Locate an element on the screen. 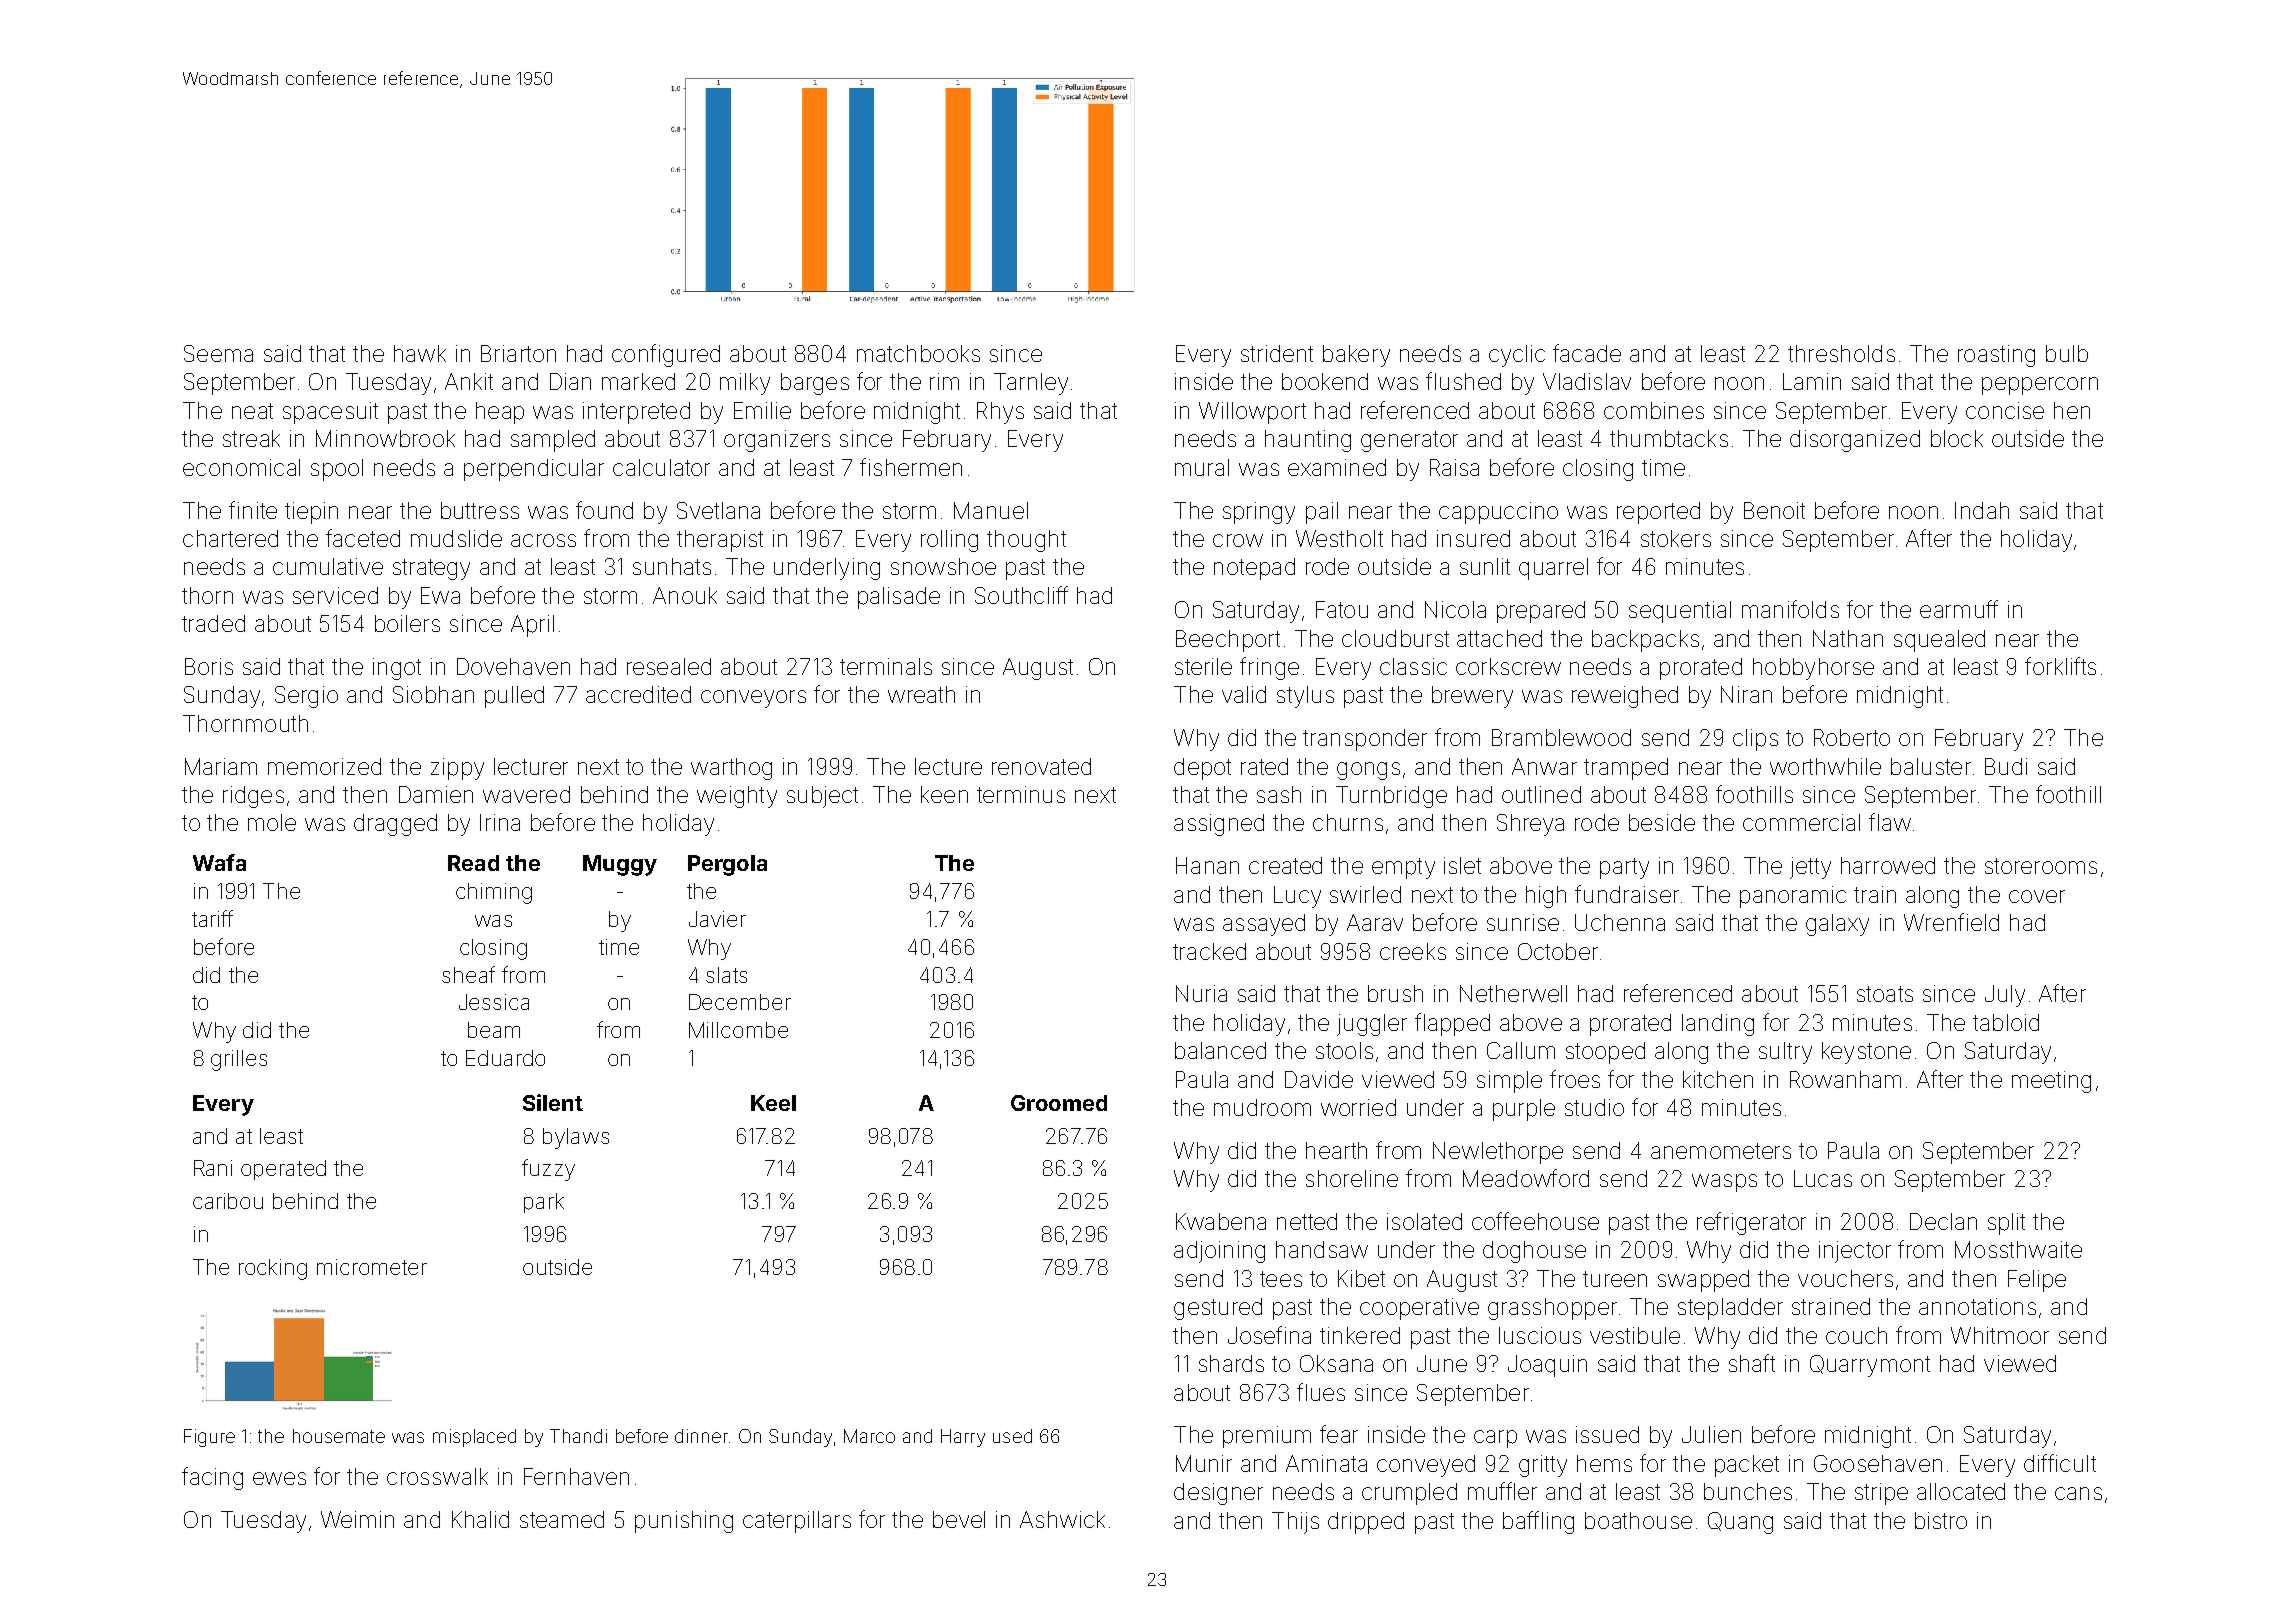 This screenshot has height=1620, width=2292. injector is located at coordinates (1855, 1252).
